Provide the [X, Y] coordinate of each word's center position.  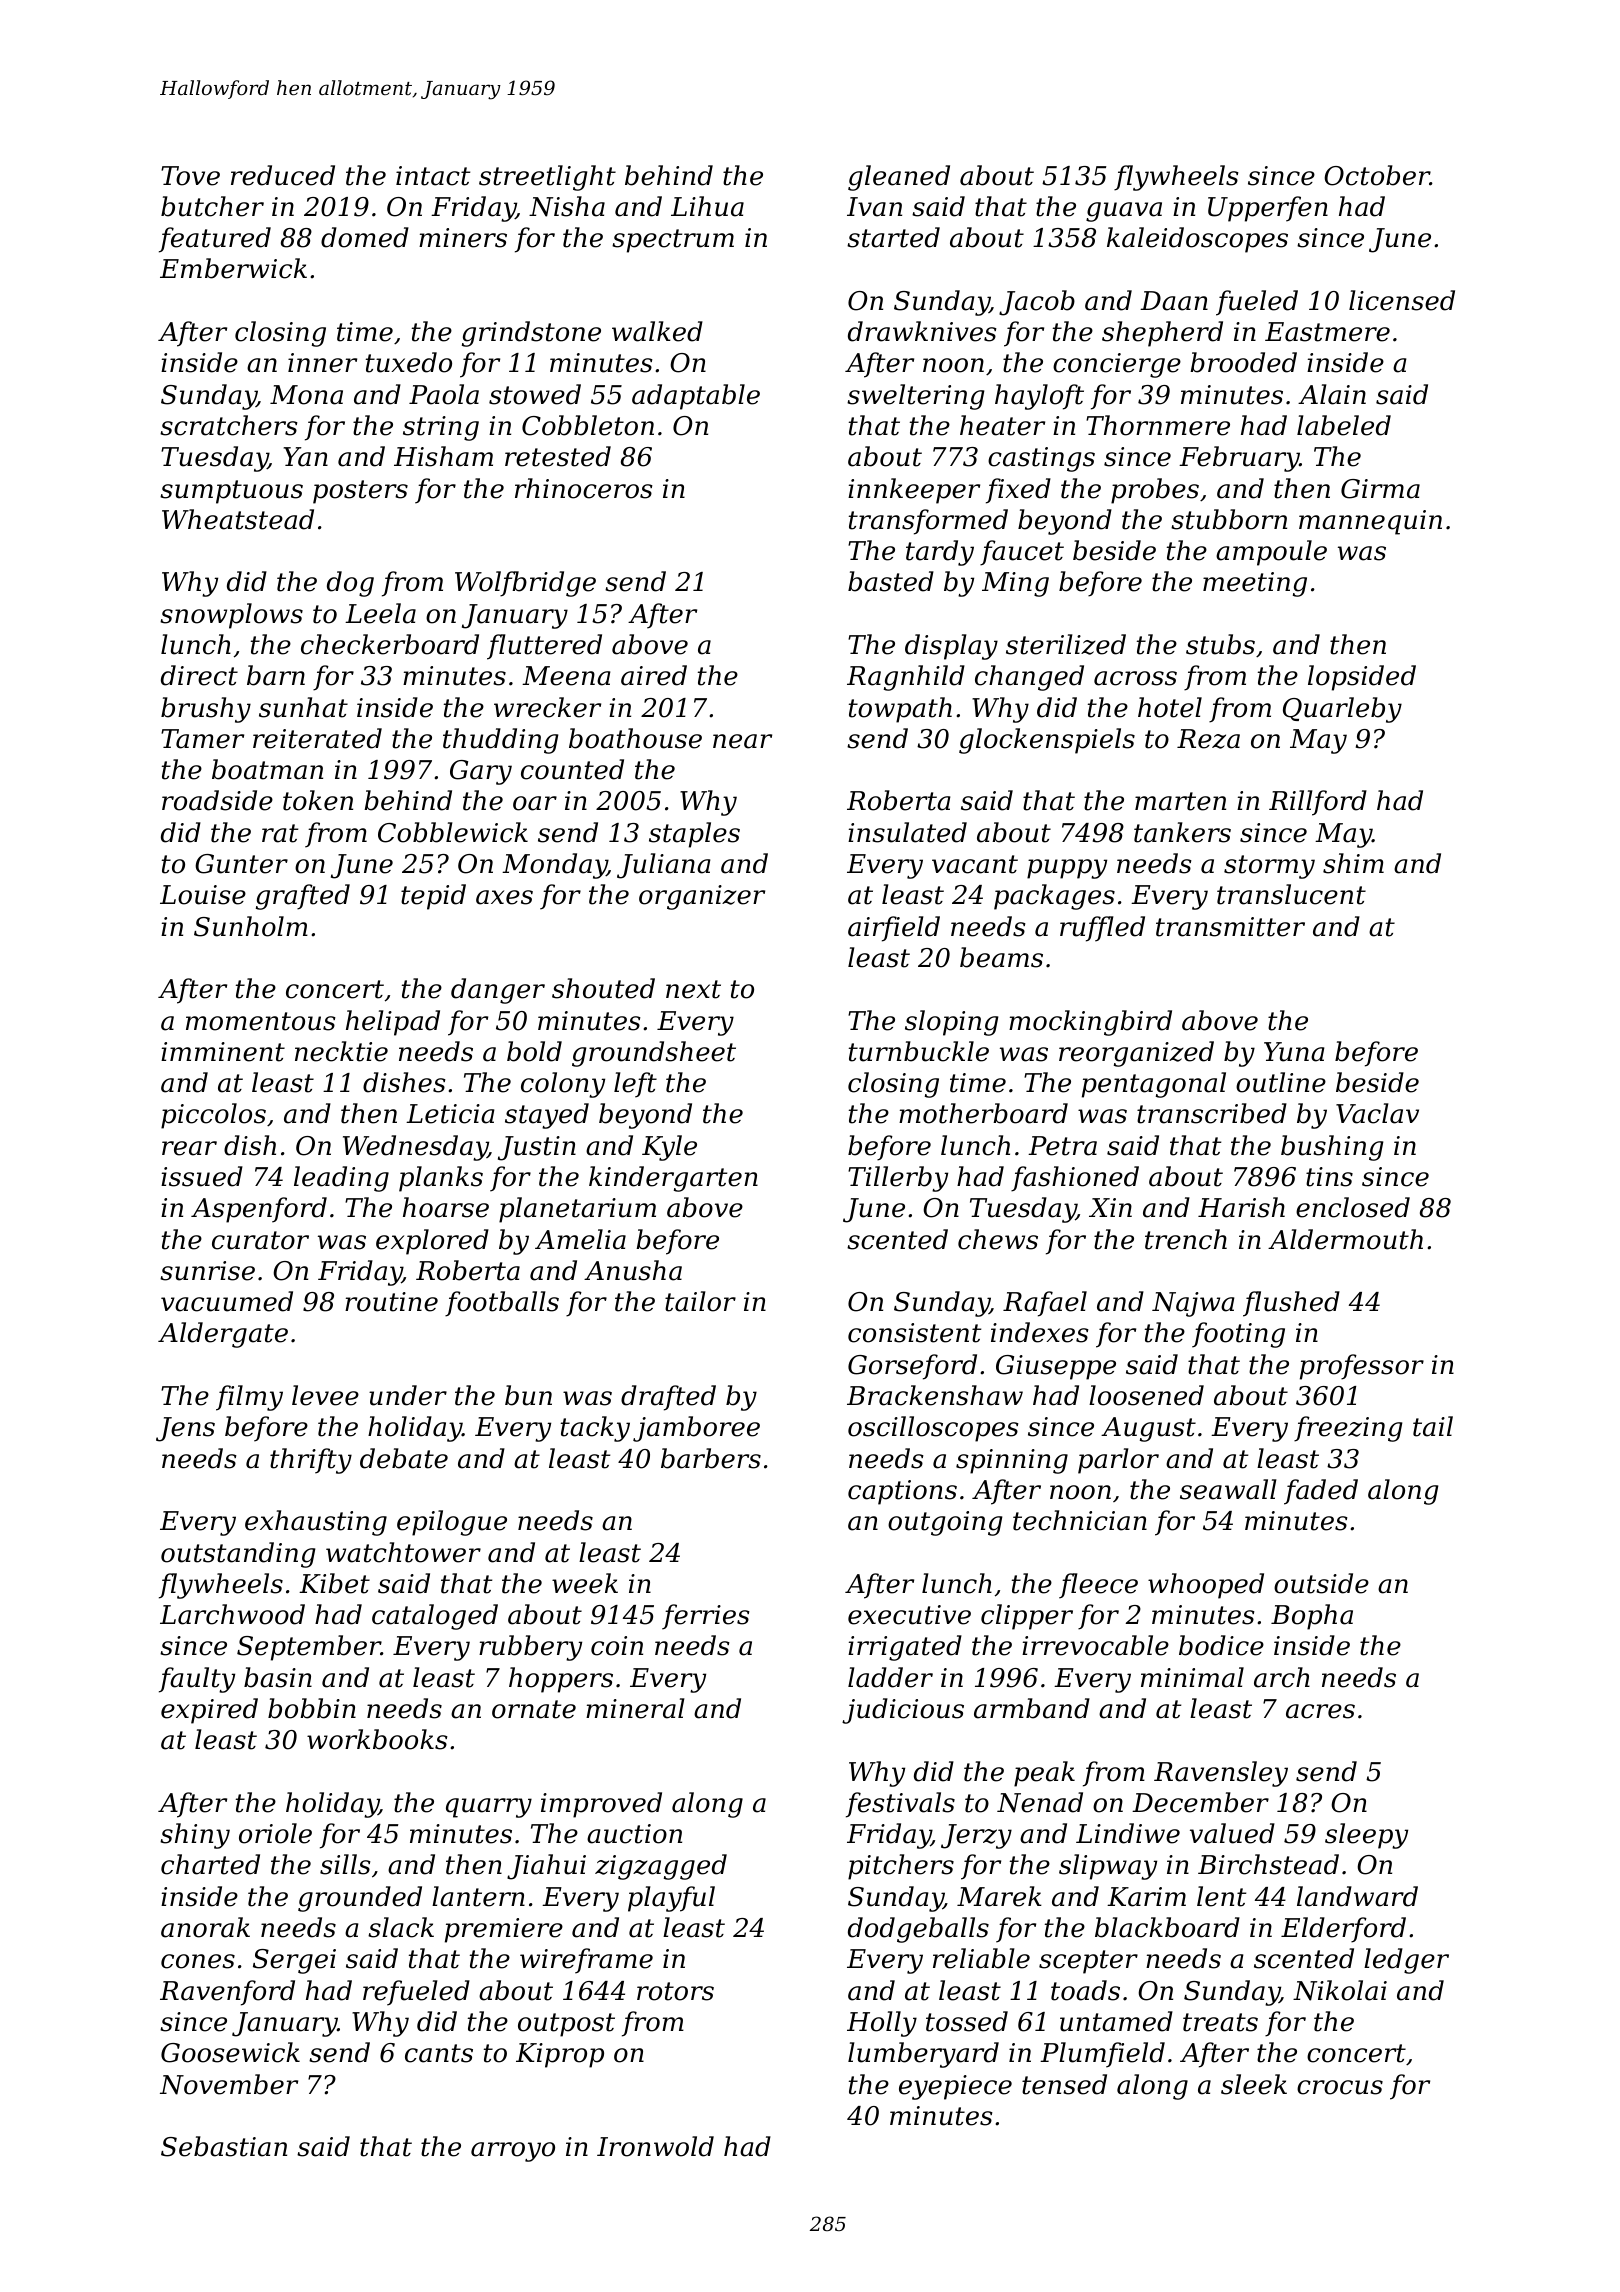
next [693, 989]
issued [202, 1176]
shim [1353, 863]
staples [694, 835]
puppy [1067, 869]
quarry [489, 1808]
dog [350, 584]
